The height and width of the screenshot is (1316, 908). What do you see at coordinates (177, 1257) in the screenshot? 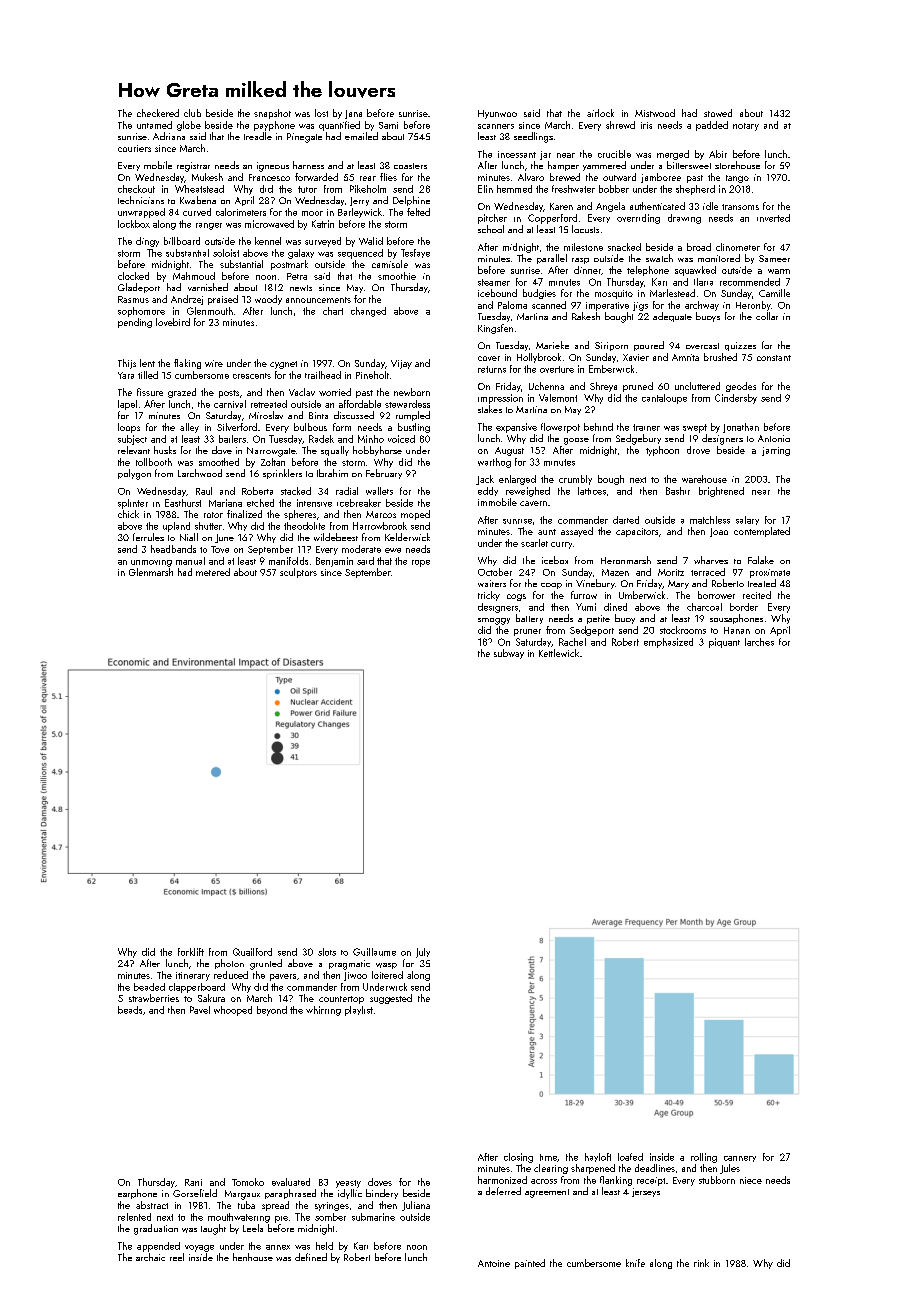
I see `reel` at bounding box center [177, 1257].
